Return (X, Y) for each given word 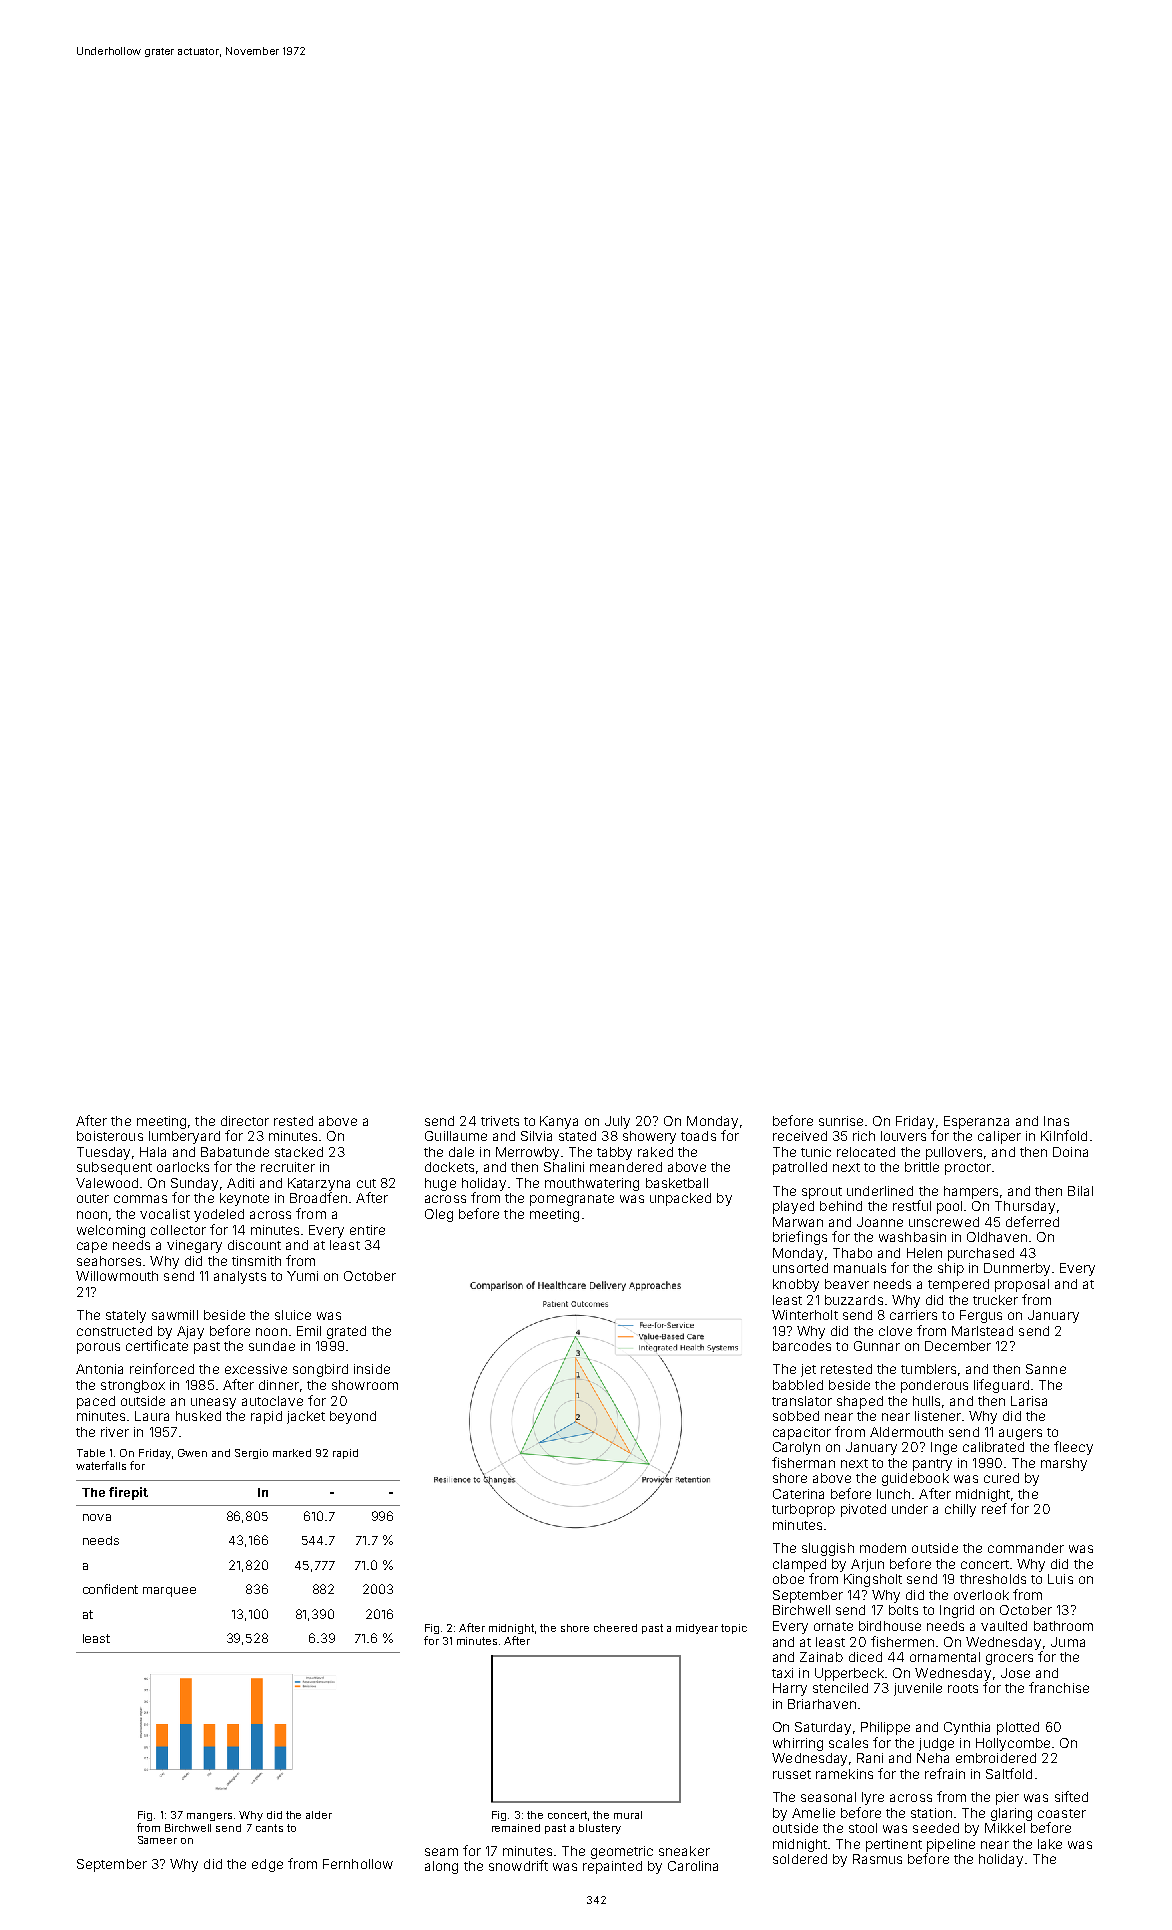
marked (292, 1453)
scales (848, 1743)
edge (267, 1865)
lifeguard (1001, 1386)
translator (802, 1401)
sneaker (684, 1851)
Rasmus (877, 1859)
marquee (169, 1592)
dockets (449, 1167)
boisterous (110, 1136)
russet (792, 1774)
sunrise (842, 1121)
